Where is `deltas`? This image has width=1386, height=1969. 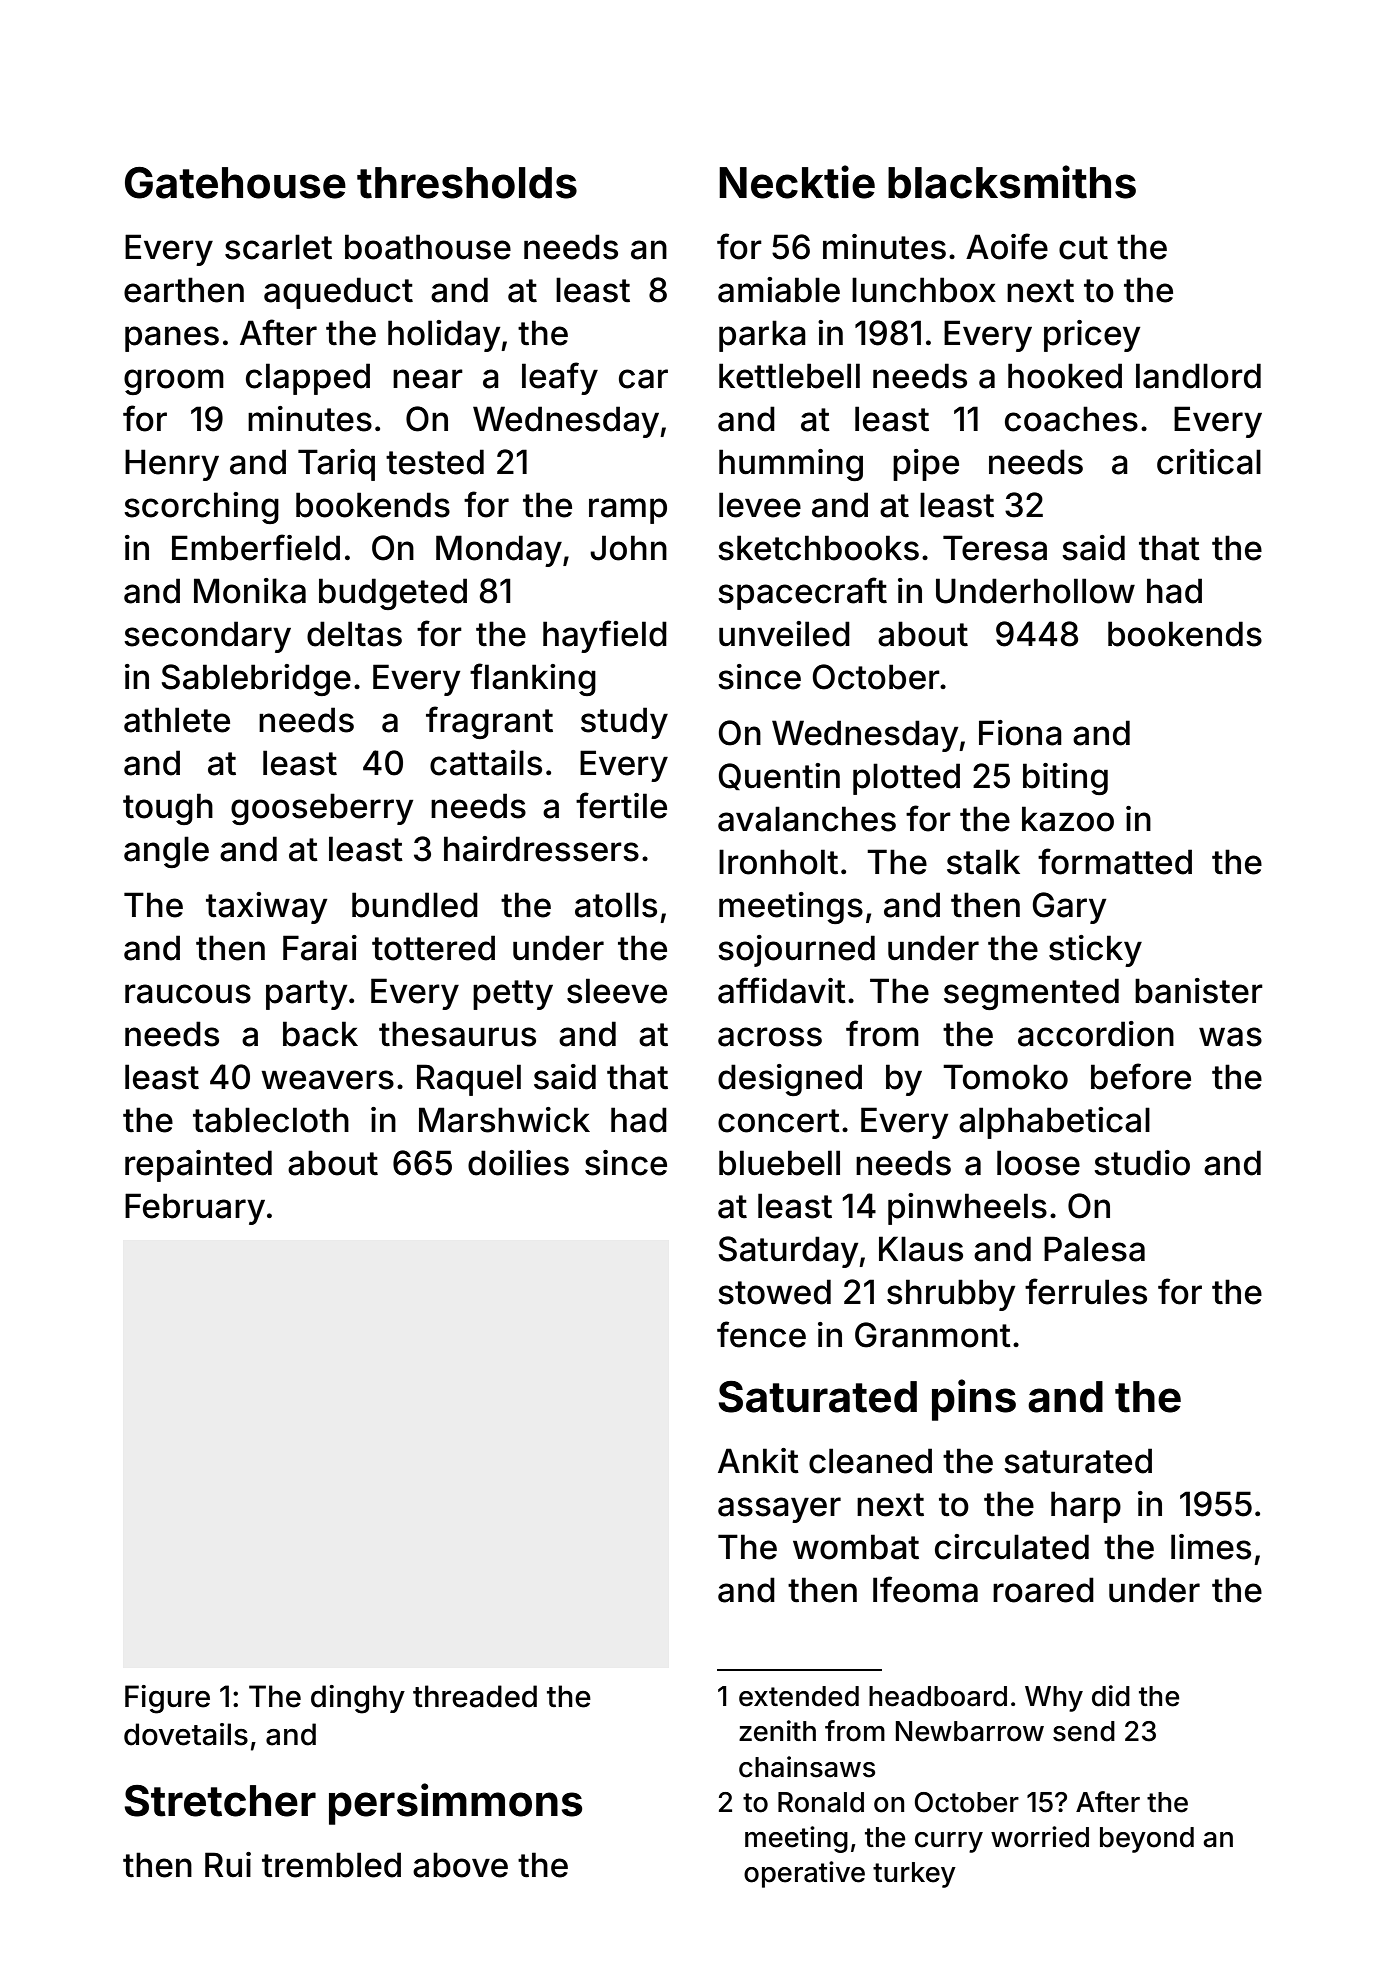 deltas is located at coordinates (354, 634).
